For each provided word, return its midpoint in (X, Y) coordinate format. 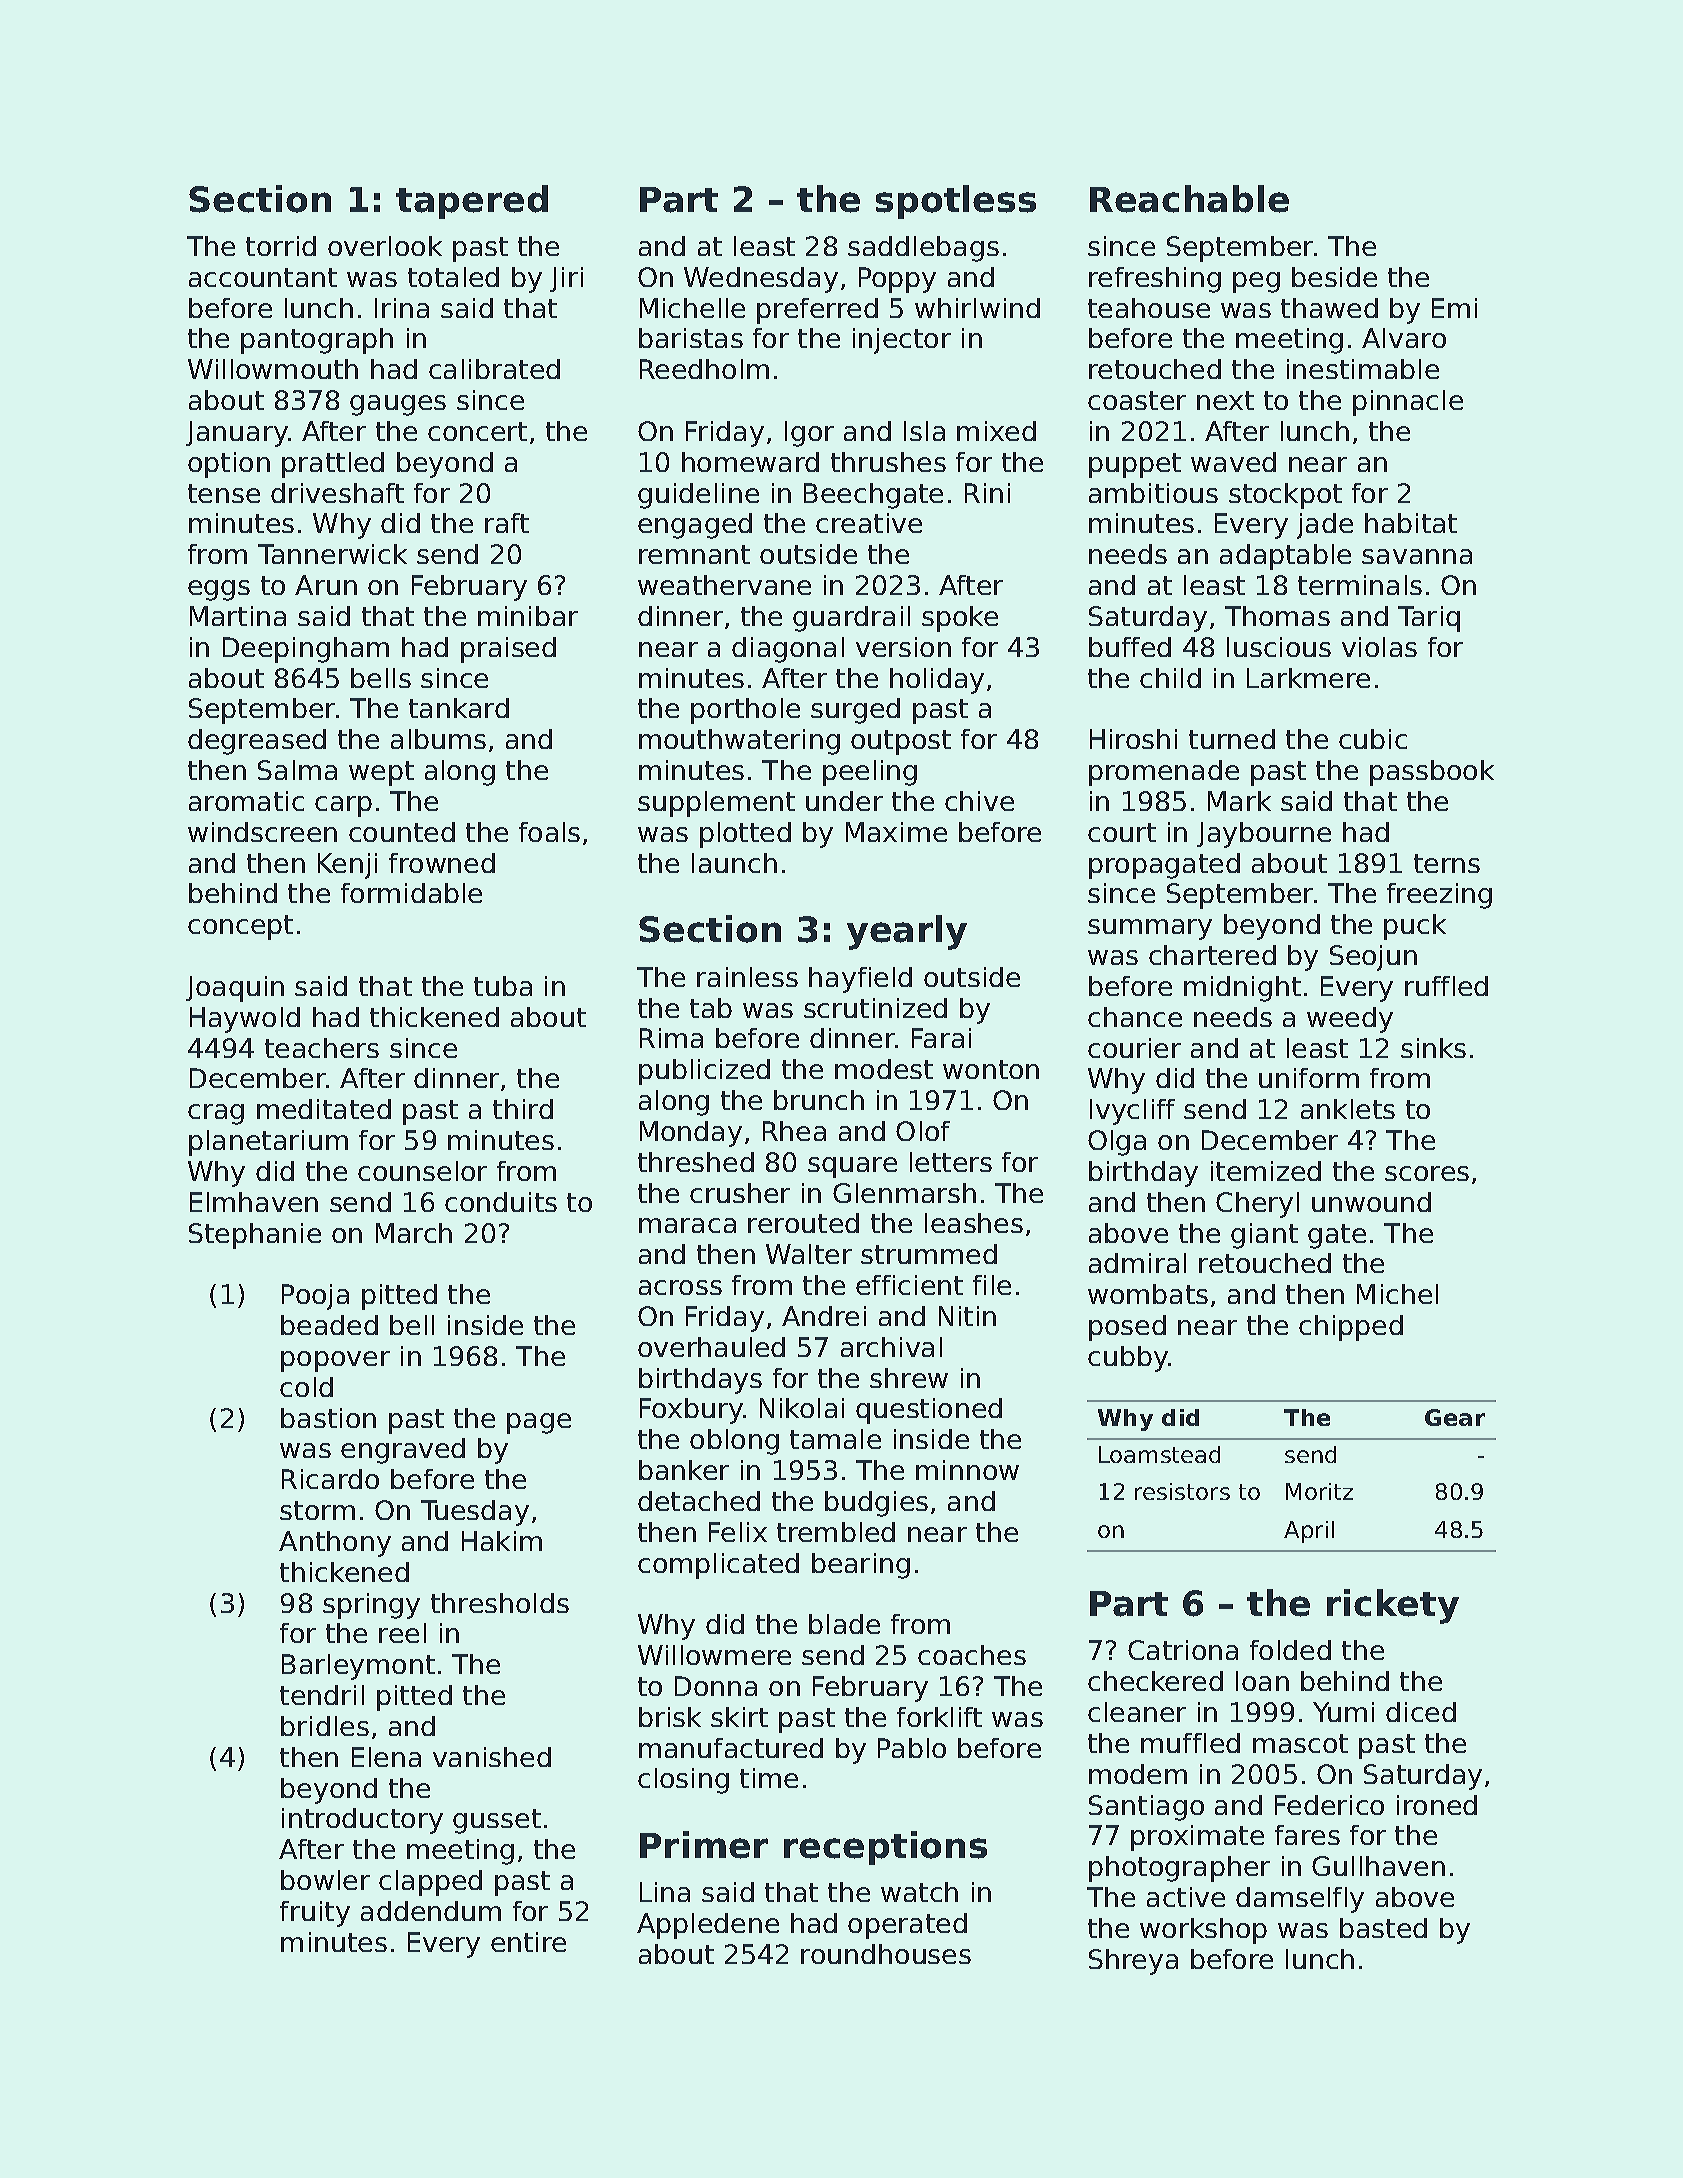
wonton (991, 1069)
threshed (696, 1162)
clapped (430, 1883)
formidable (411, 893)
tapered (472, 202)
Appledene (708, 1926)
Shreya (1133, 1962)
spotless (956, 202)
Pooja (315, 1297)
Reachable (1189, 199)
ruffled (1446, 986)
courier (1134, 1048)
